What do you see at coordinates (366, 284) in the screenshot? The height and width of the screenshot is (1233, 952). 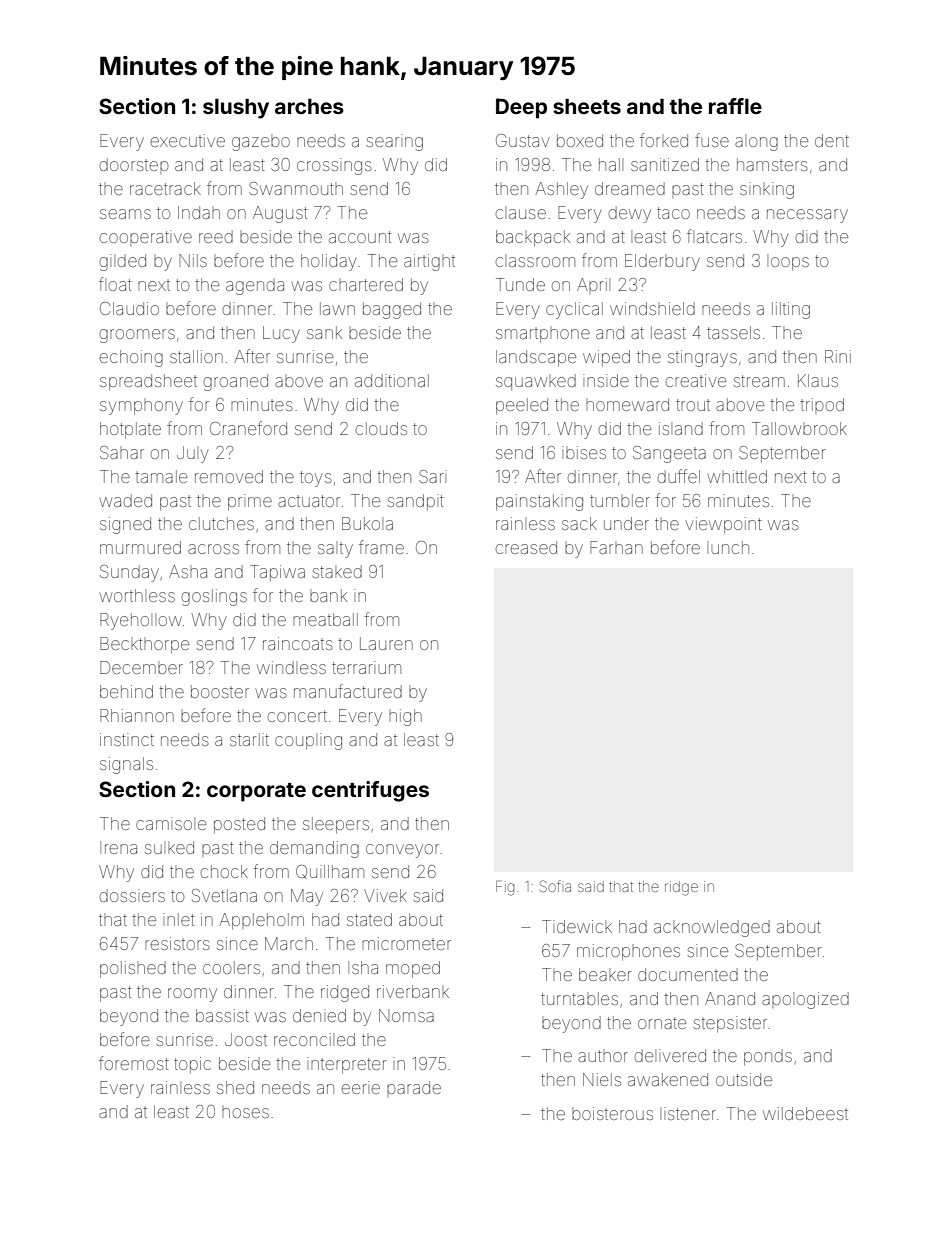 I see `chartered` at bounding box center [366, 284].
